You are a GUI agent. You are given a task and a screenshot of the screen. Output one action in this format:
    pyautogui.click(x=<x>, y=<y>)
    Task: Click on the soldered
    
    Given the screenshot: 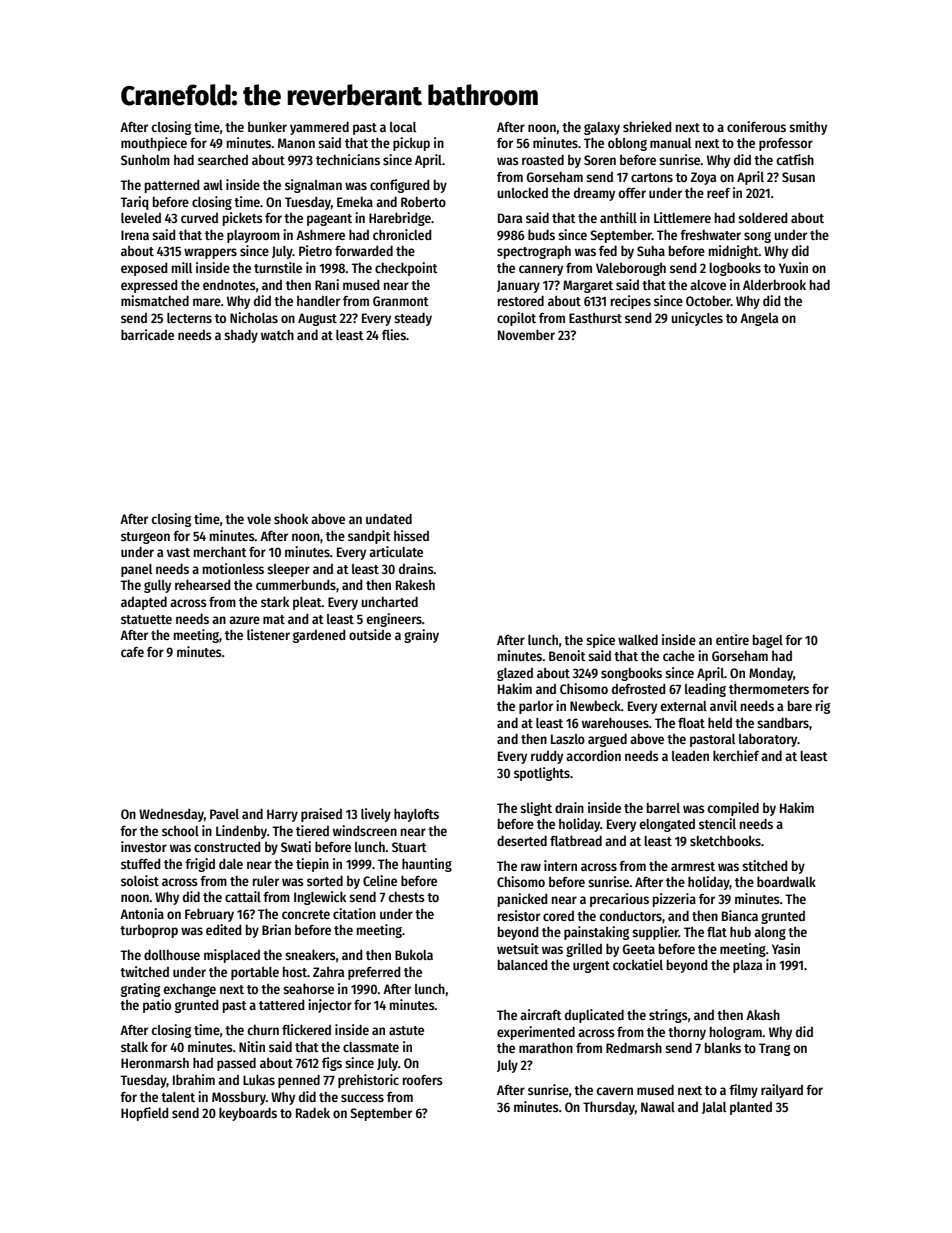 What is the action you would take?
    pyautogui.click(x=763, y=217)
